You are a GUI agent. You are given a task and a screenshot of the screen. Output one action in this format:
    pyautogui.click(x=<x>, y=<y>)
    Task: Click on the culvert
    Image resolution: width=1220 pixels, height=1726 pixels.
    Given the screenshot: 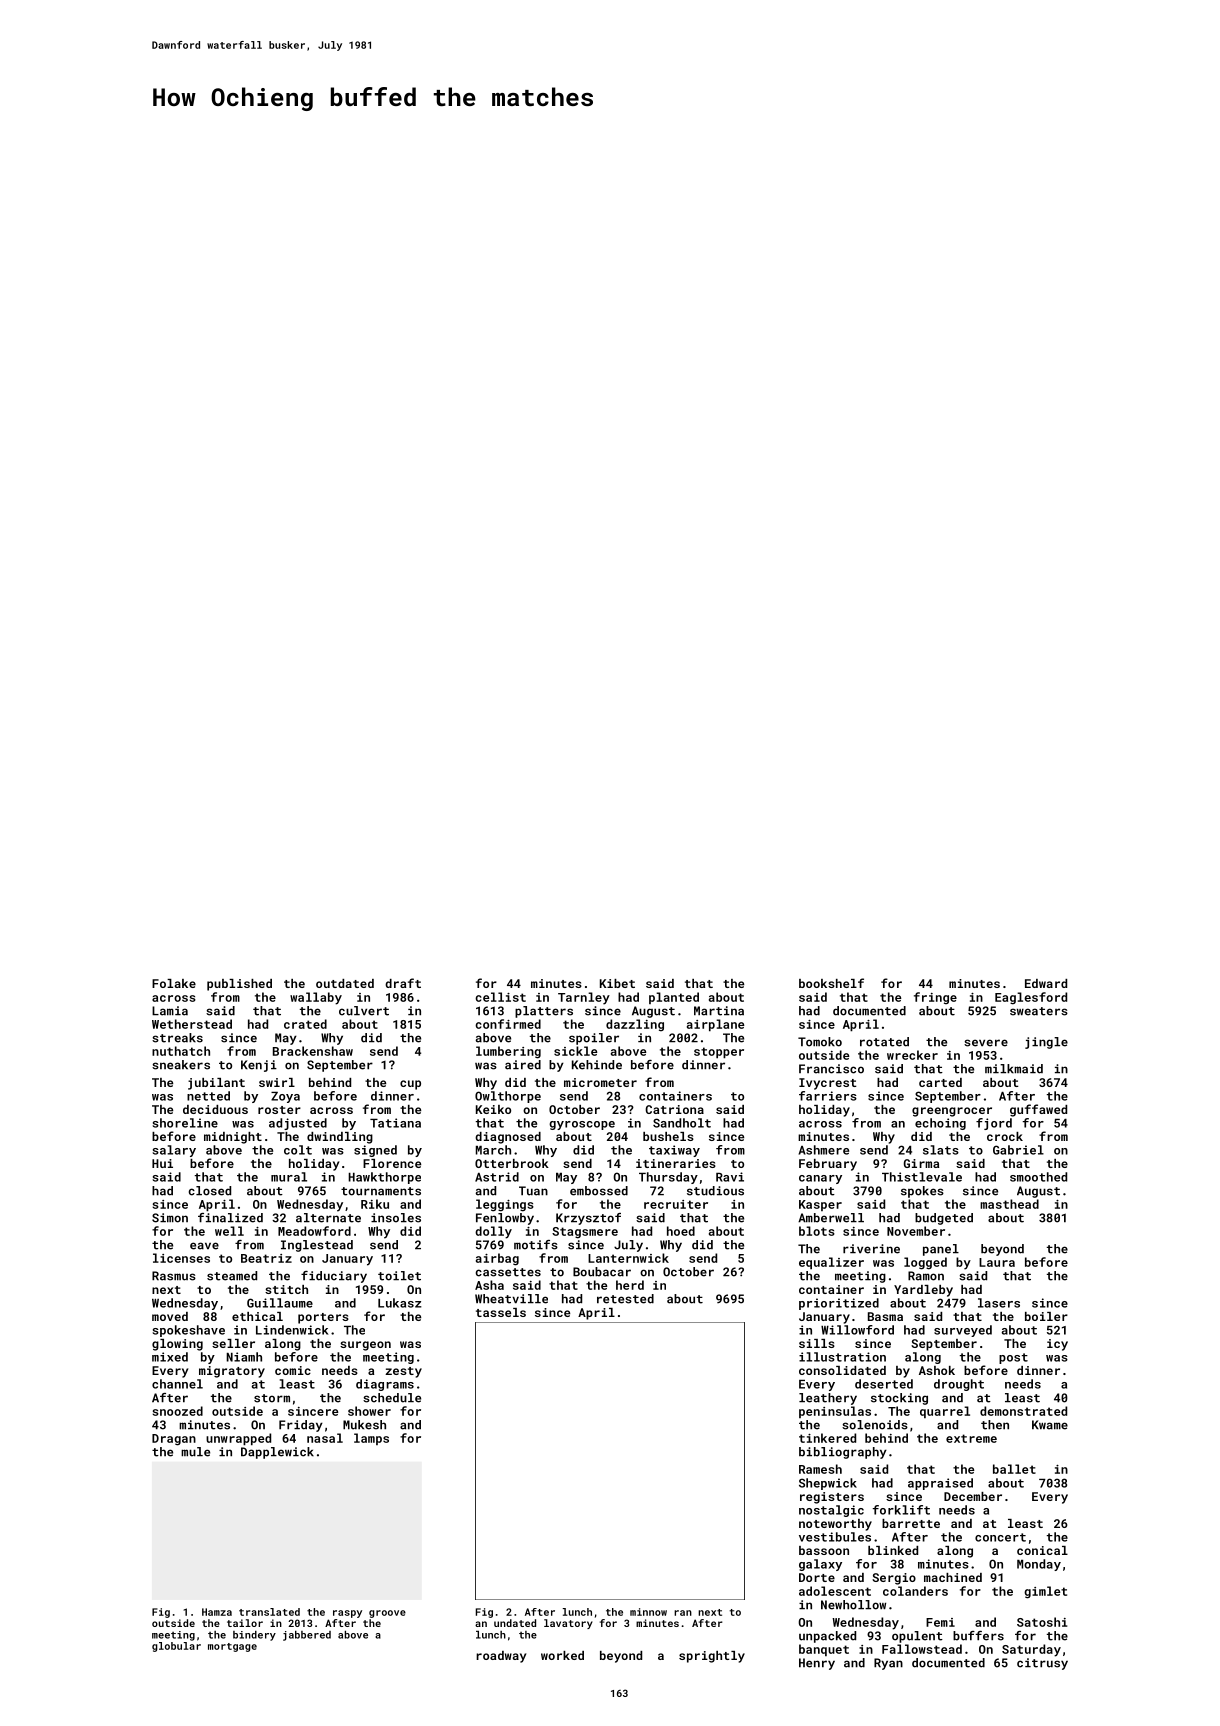 What is the action you would take?
    pyautogui.click(x=364, y=1011)
